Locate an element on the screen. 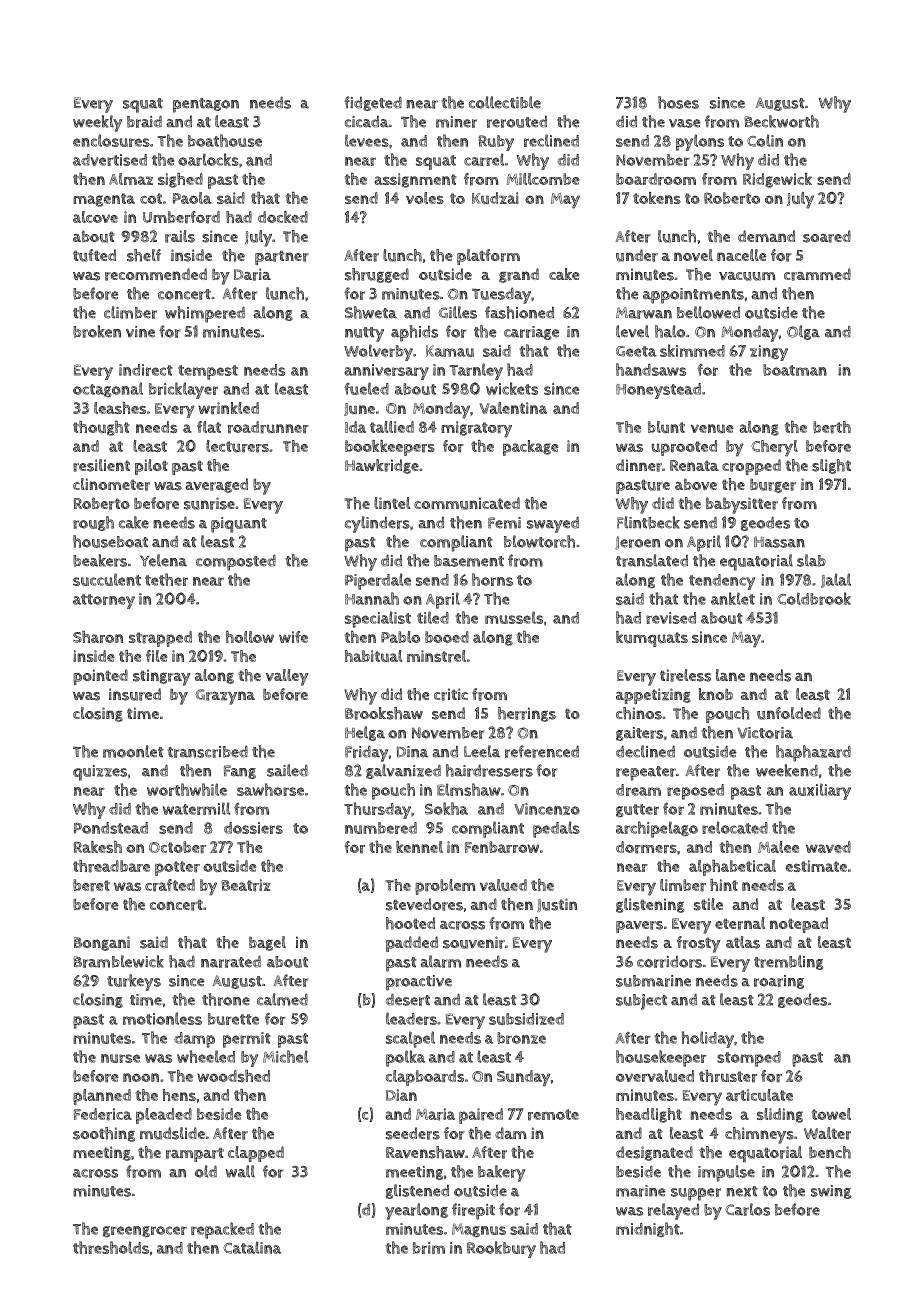 The height and width of the screenshot is (1308, 924). tempest is located at coordinates (208, 372).
